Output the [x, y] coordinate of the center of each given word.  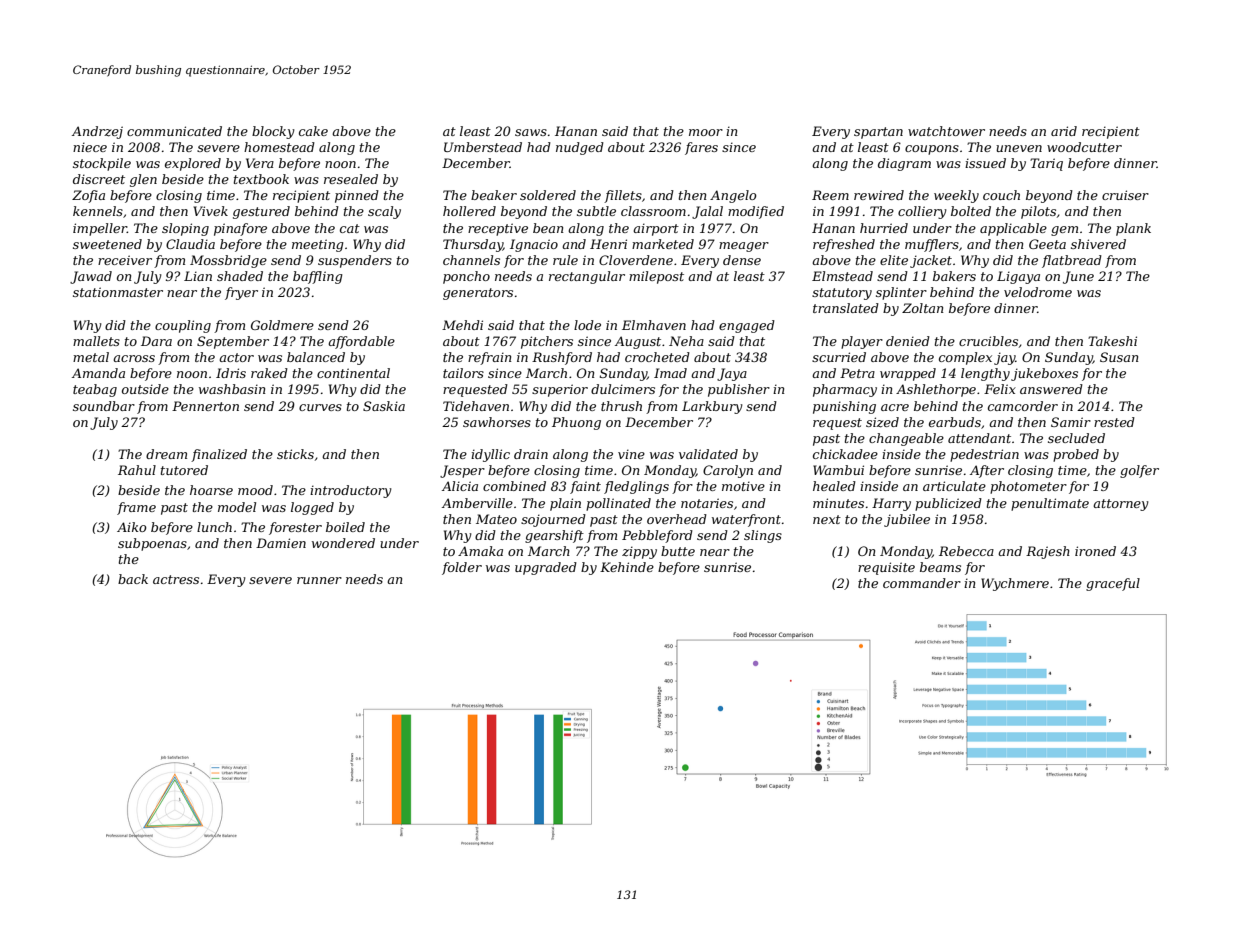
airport [656, 229]
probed [1076, 455]
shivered [1098, 244]
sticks [295, 454]
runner [319, 580]
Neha [686, 341]
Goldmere [282, 325]
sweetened [107, 244]
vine [631, 454]
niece [90, 147]
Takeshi [1112, 341]
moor [706, 132]
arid [1064, 131]
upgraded [546, 568]
